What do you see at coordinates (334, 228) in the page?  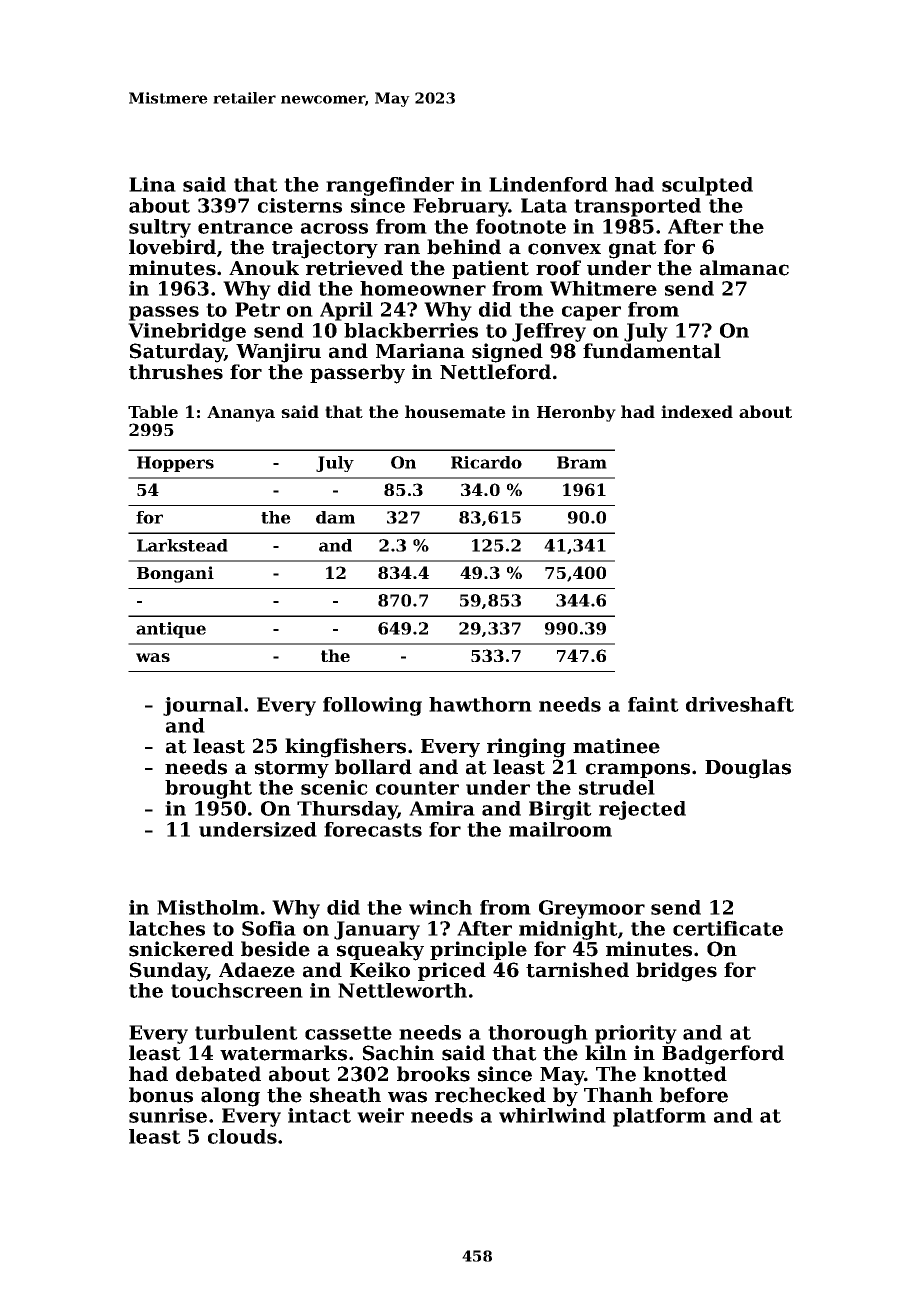 I see `across` at bounding box center [334, 228].
